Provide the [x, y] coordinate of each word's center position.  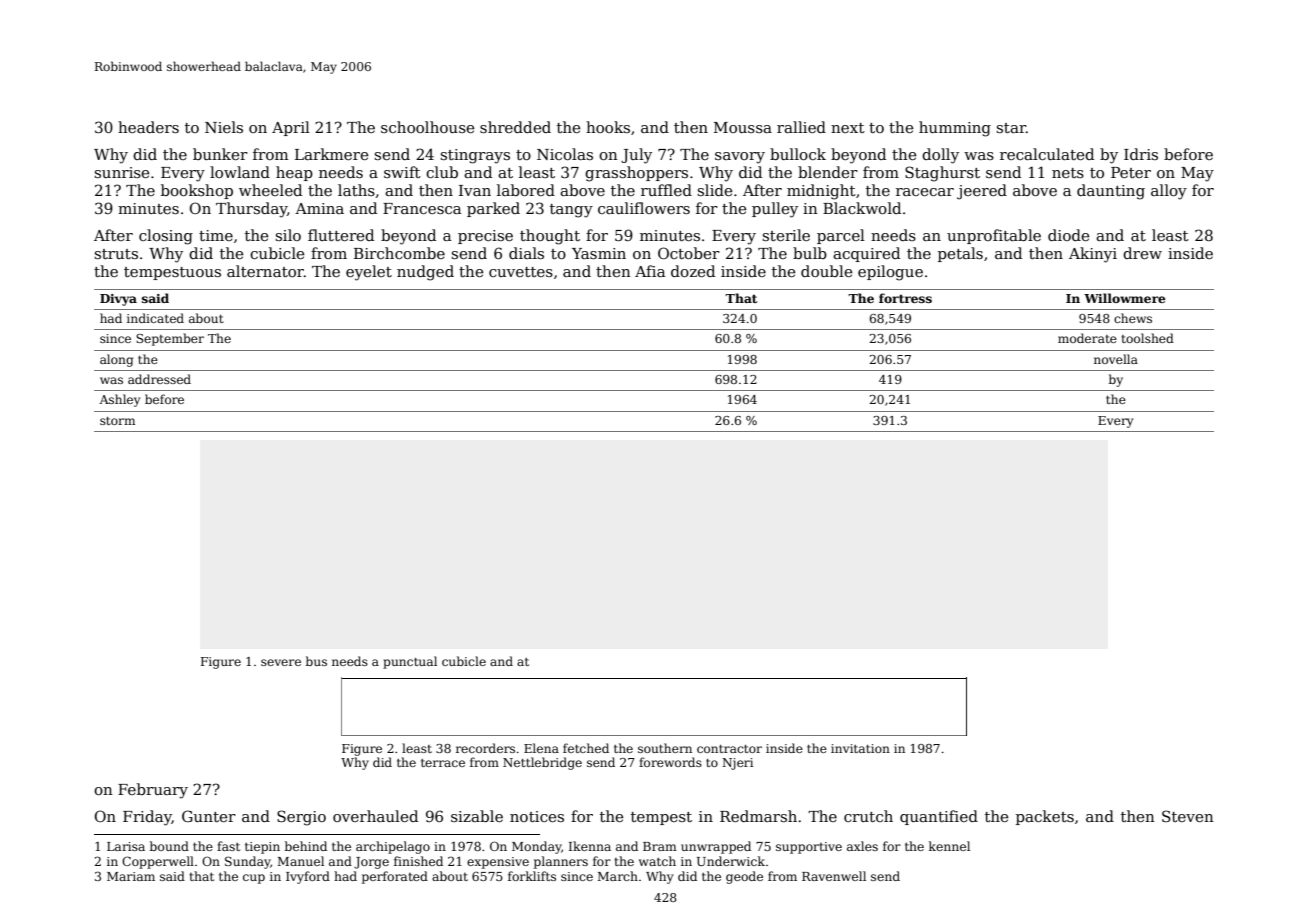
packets [1045, 817]
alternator [265, 271]
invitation [860, 748]
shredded [515, 127]
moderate [1087, 338]
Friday [147, 818]
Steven [1188, 816]
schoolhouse [427, 127]
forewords [670, 762]
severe [281, 662]
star [1011, 128]
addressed [159, 379]
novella [1116, 359]
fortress [905, 298]
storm [117, 421]
